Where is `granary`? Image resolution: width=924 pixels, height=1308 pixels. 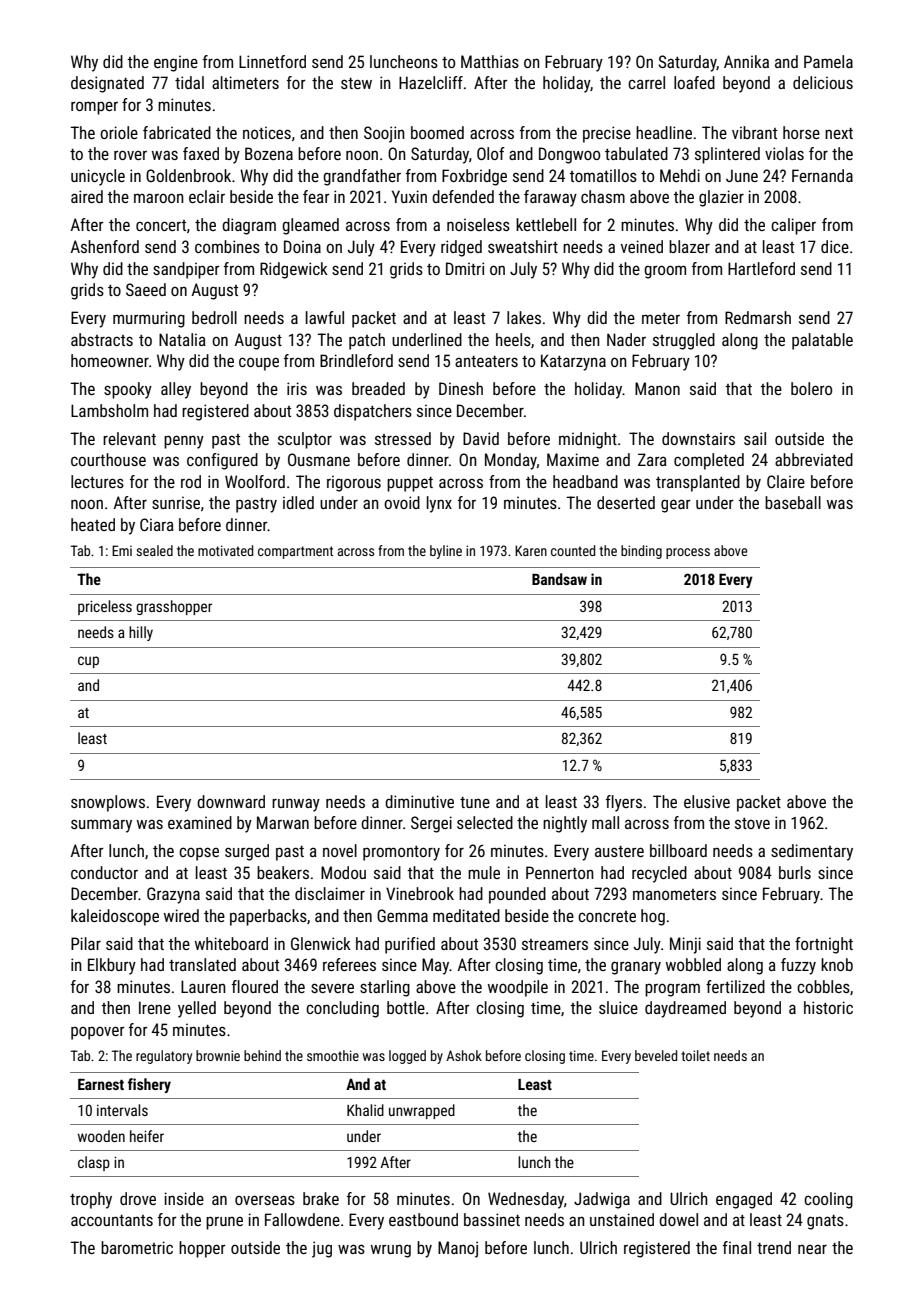
granary is located at coordinates (636, 968).
